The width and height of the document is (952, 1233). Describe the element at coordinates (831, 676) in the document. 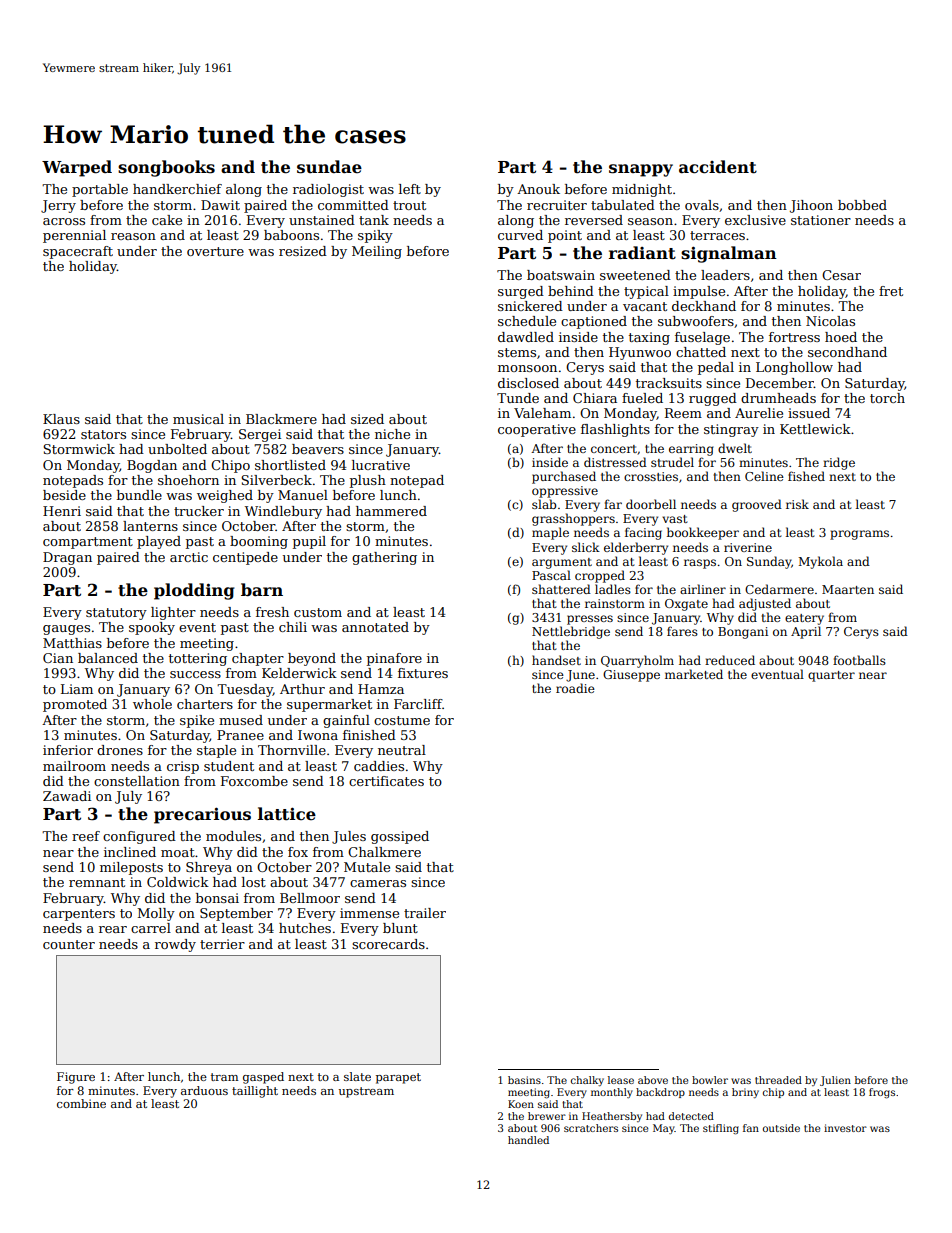

I see `quarter` at that location.
